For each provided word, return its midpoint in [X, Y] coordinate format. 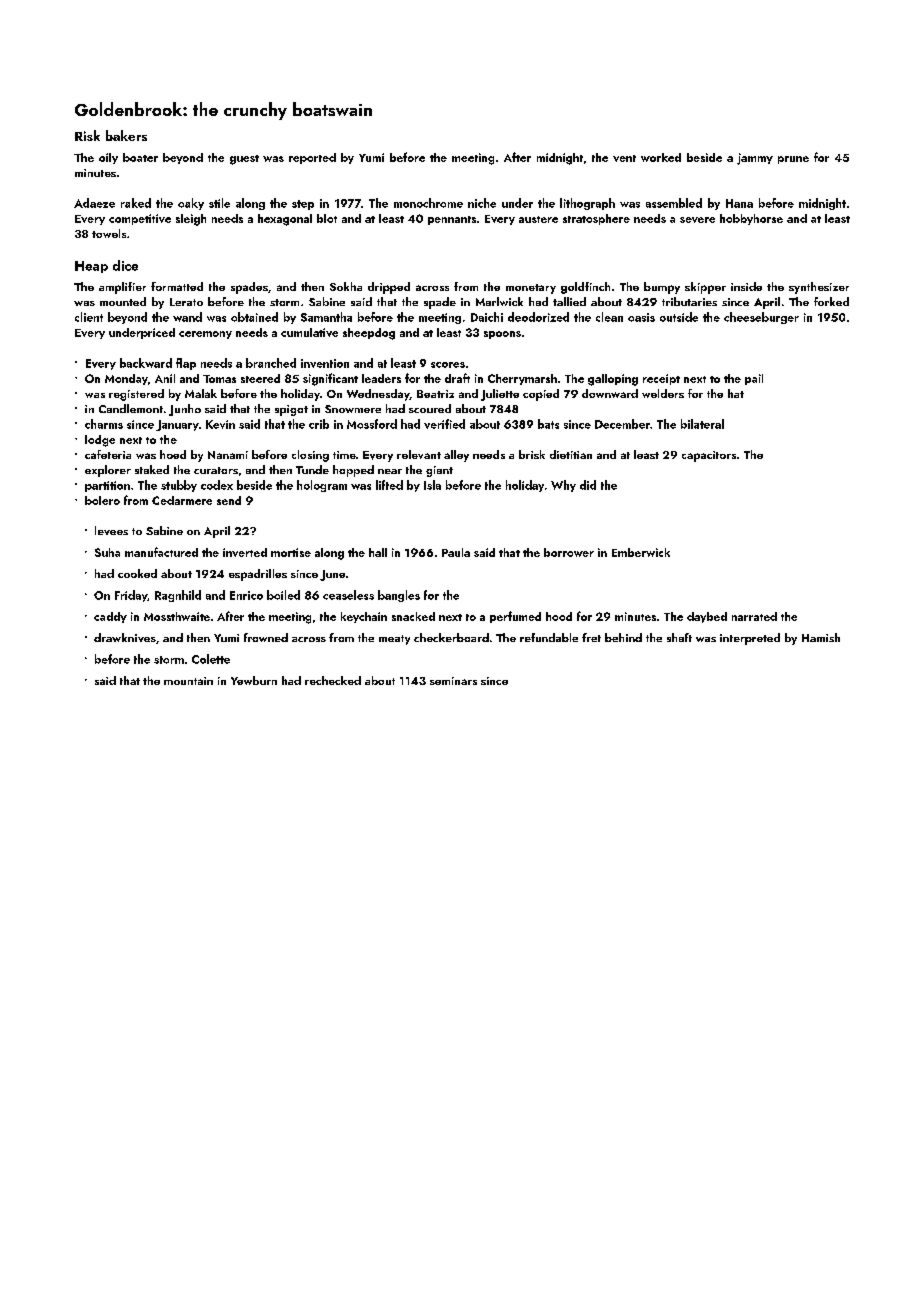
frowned [266, 637]
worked [661, 157]
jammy [755, 159]
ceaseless [348, 595]
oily [108, 158]
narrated [754, 616]
